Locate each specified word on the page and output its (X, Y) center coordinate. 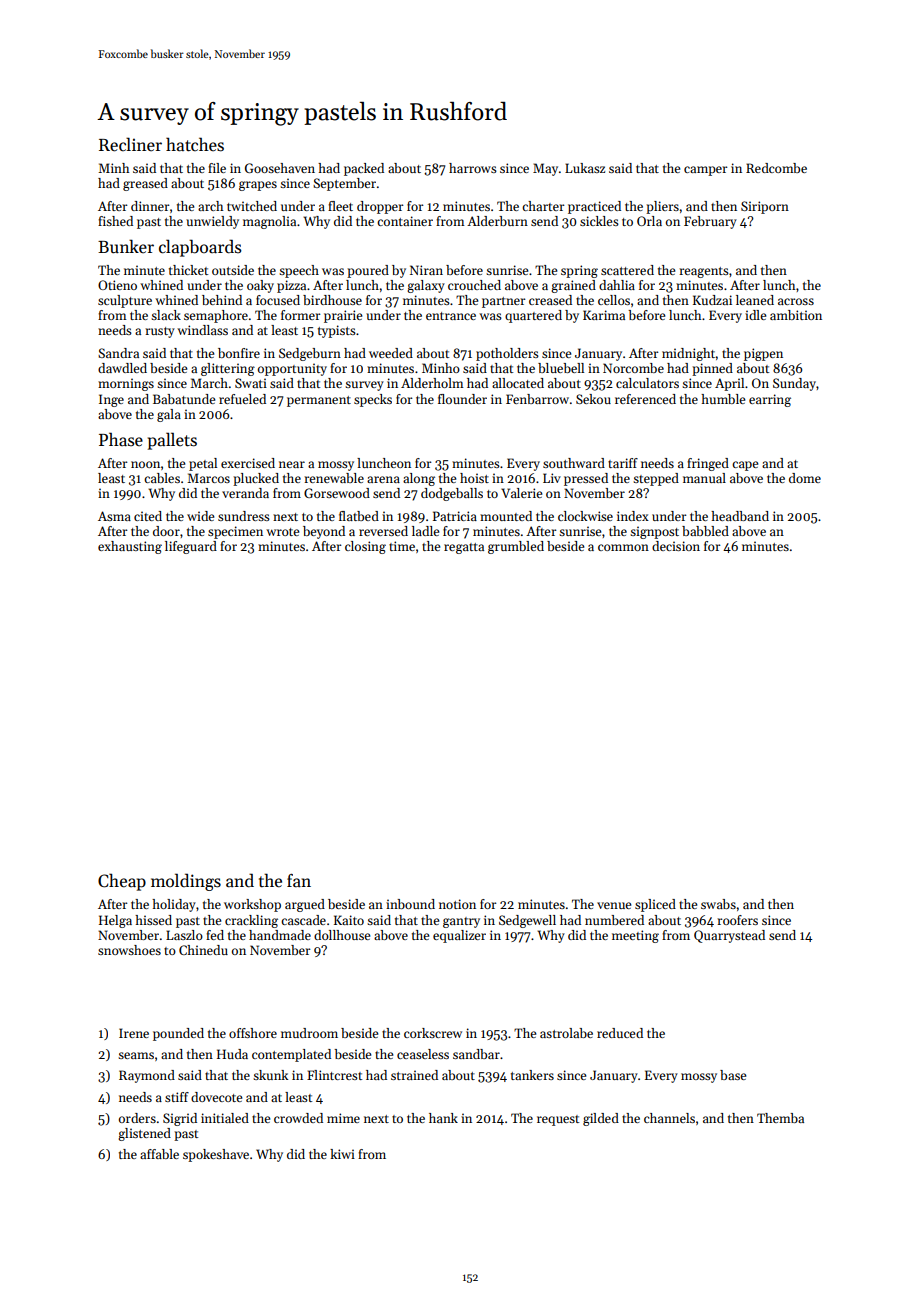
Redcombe (776, 168)
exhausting (130, 547)
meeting (635, 936)
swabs (718, 904)
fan (299, 881)
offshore (253, 1033)
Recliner (130, 144)
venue (614, 905)
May (545, 169)
